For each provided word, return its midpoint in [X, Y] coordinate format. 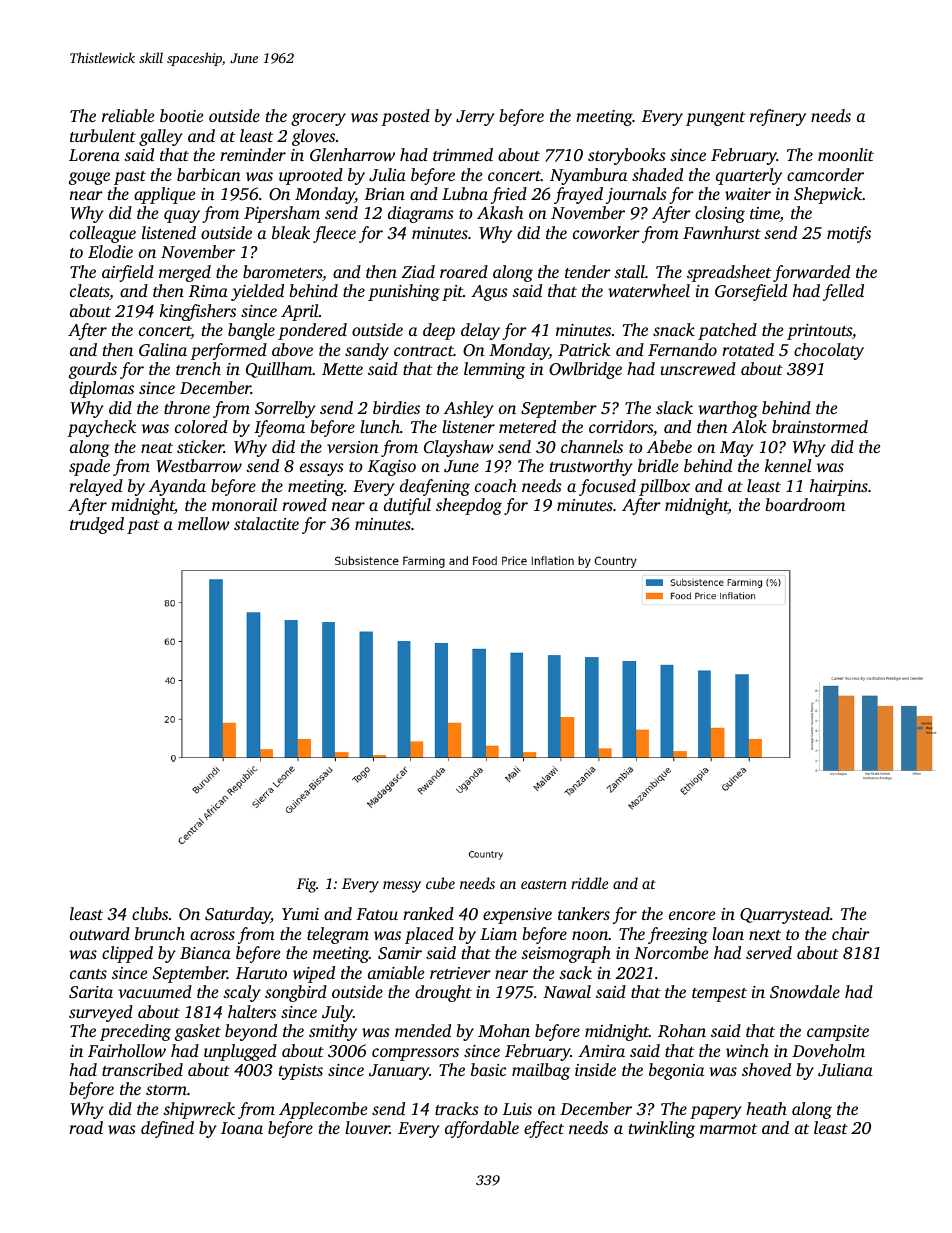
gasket [198, 1032]
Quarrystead [785, 915]
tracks [457, 1108]
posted [405, 117]
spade [89, 467]
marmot [728, 1129]
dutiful [407, 506]
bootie [181, 115]
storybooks [627, 156]
